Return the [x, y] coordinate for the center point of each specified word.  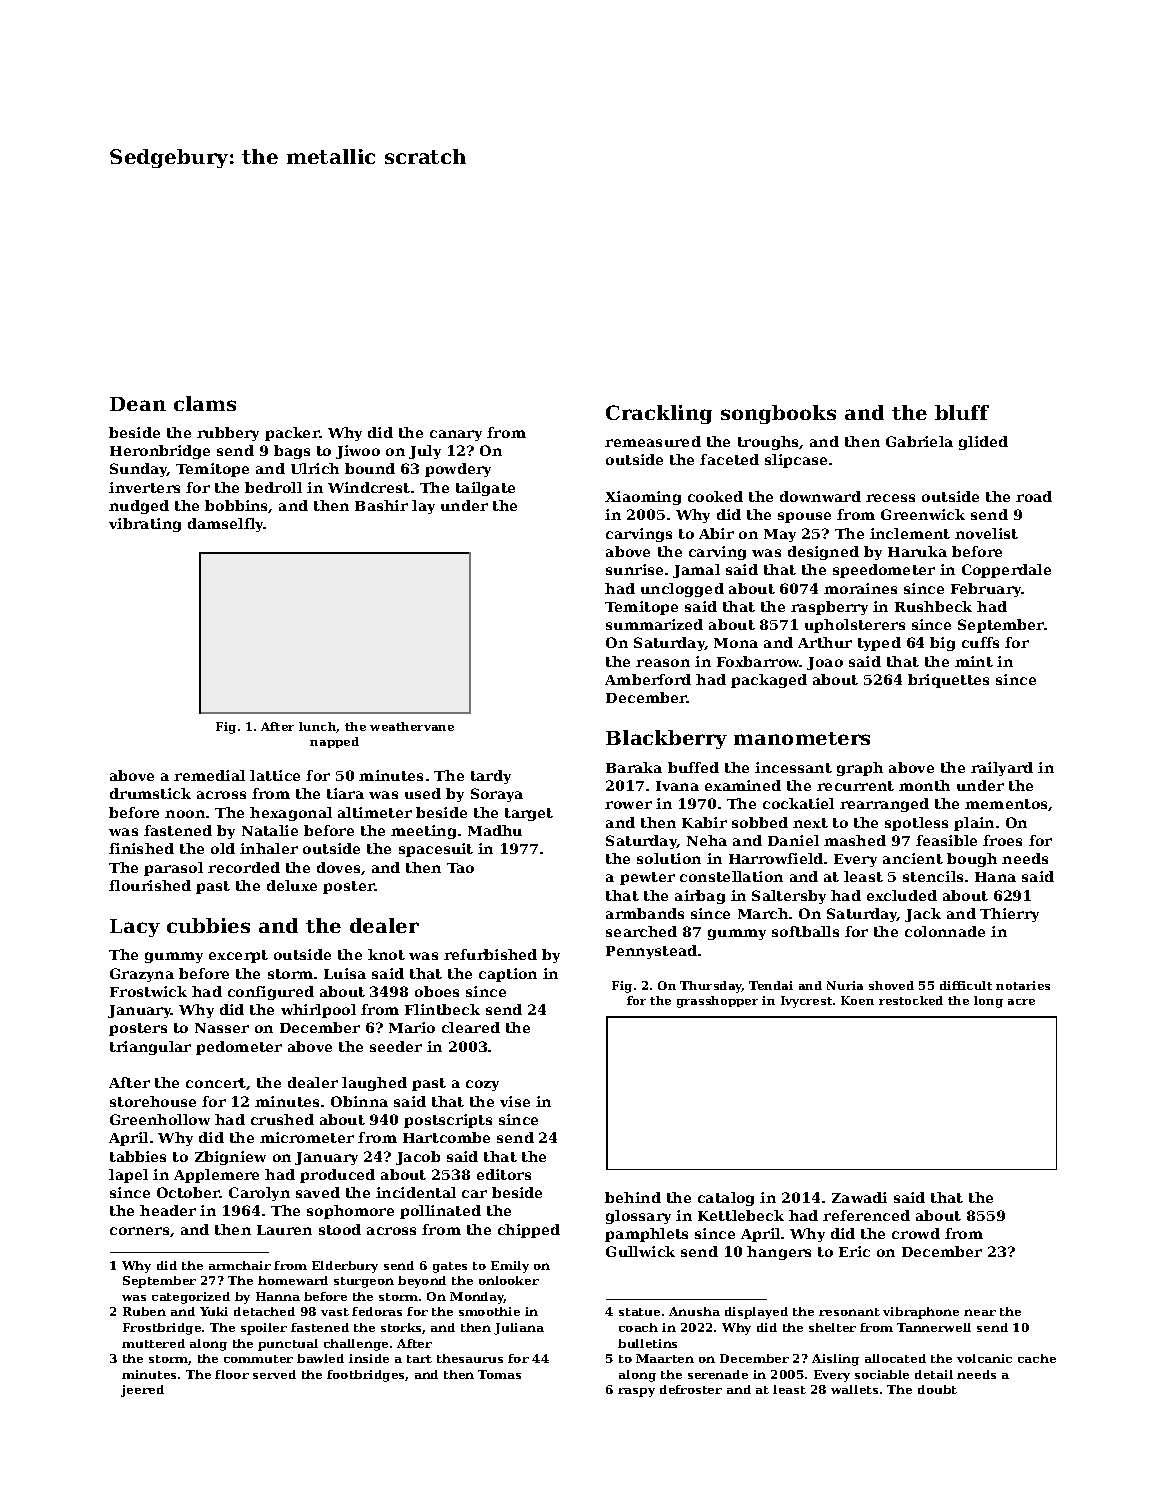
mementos [1007, 805]
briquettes [948, 681]
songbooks [778, 414]
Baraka [634, 767]
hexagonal [291, 814]
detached [264, 1311]
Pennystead [651, 952]
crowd [916, 1233]
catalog [726, 1199]
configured [271, 993]
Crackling [659, 414]
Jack [923, 915]
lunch [318, 727]
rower [628, 805]
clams [205, 403]
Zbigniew [230, 1158]
